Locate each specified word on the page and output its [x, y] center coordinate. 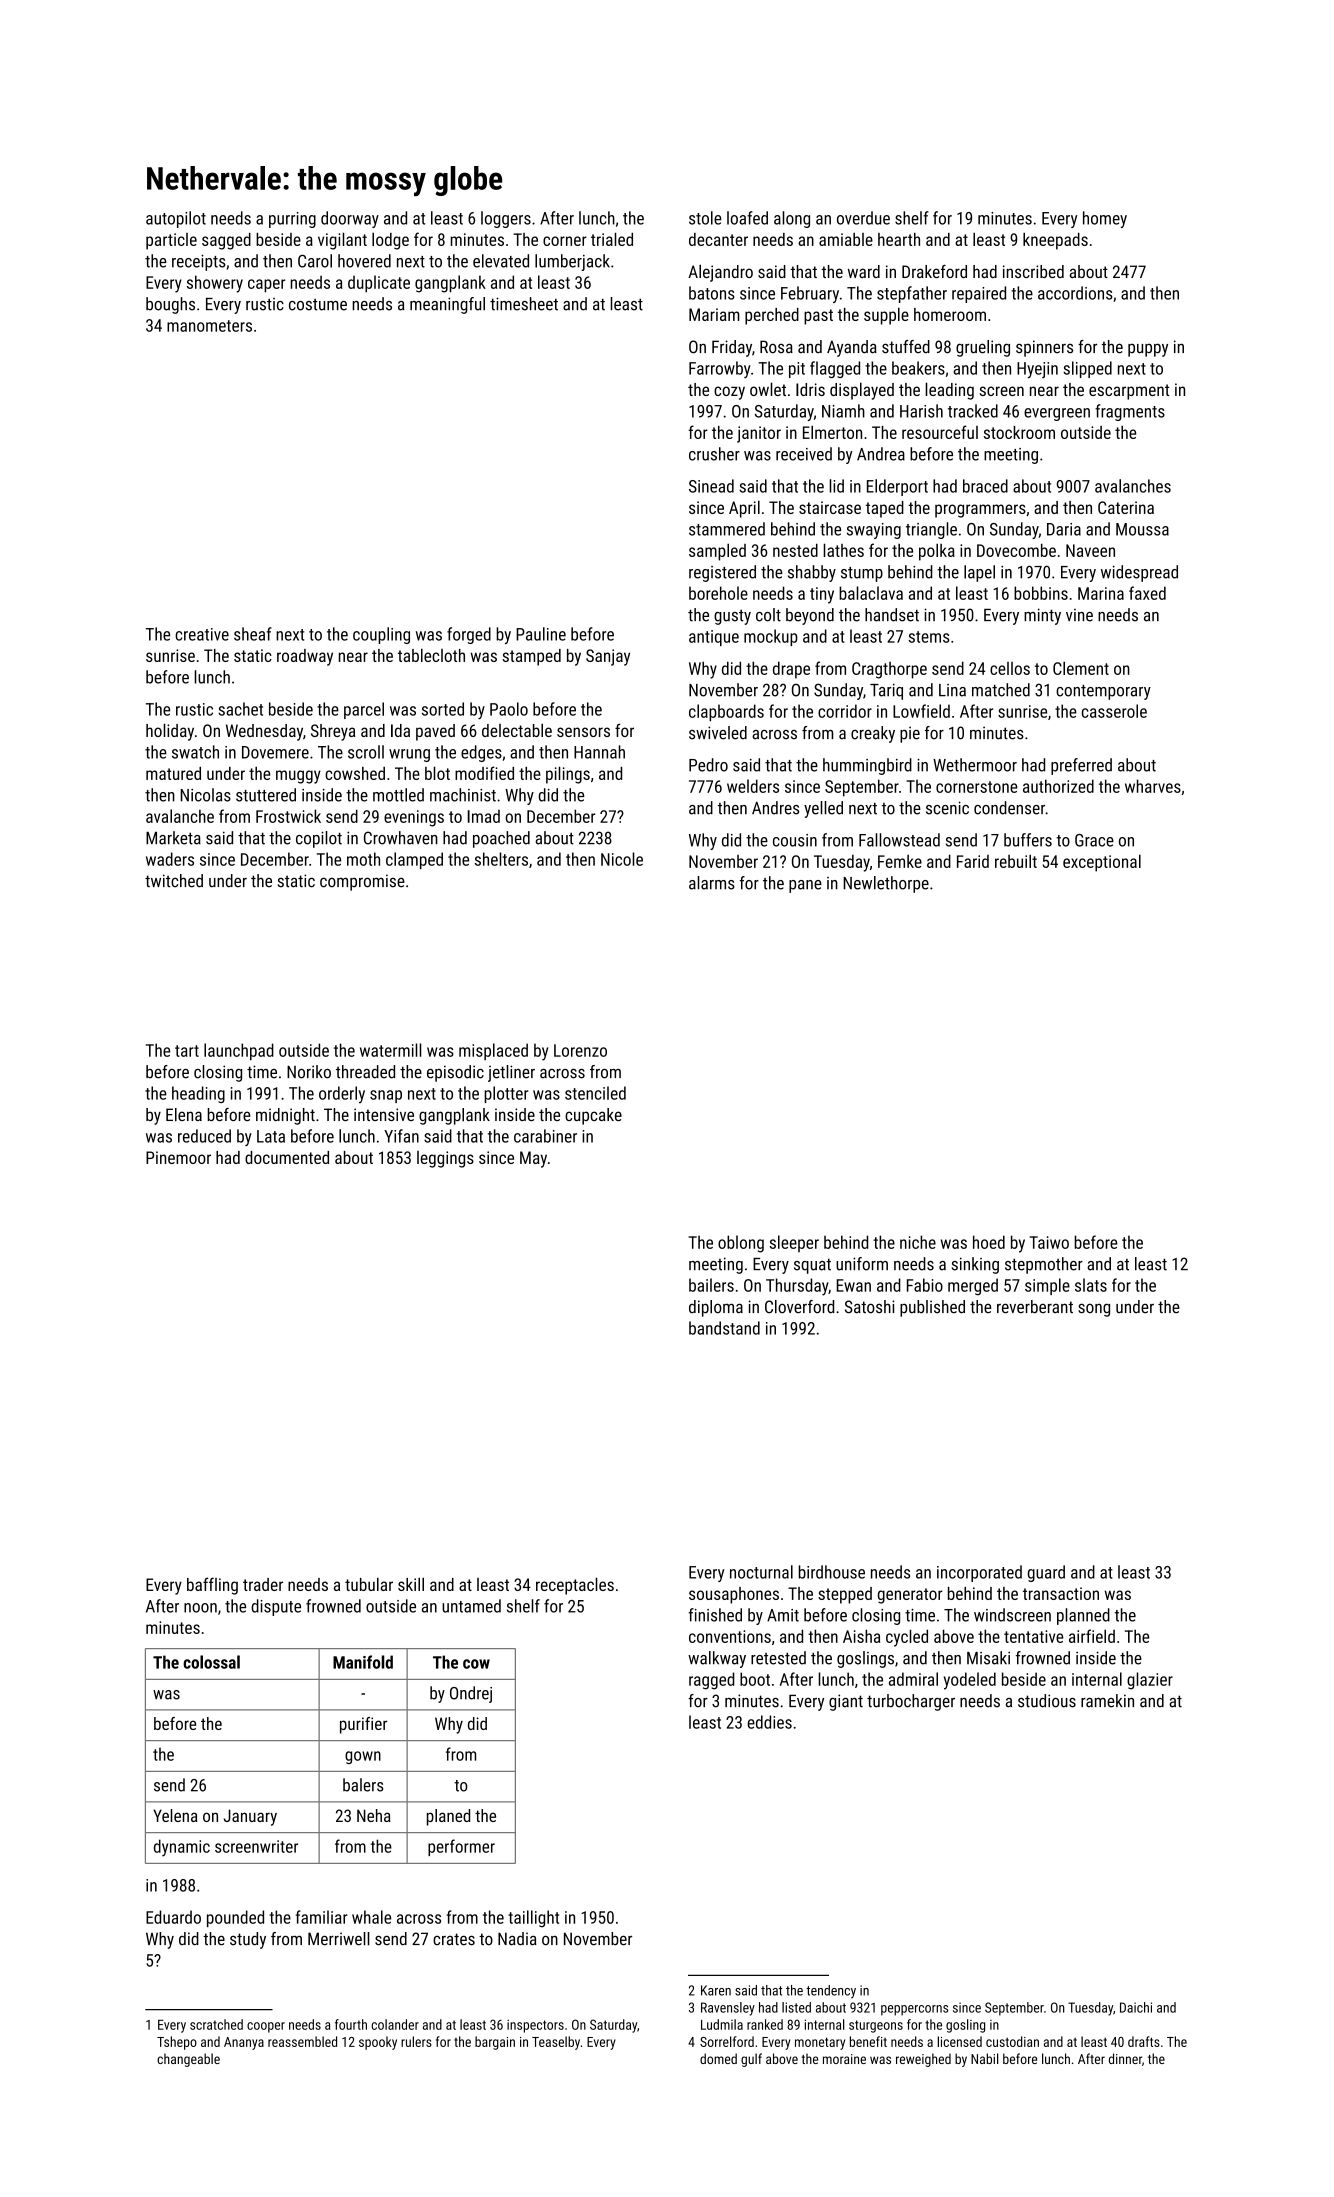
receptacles [575, 1586]
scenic [947, 808]
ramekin [1107, 1701]
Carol [315, 261]
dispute [276, 1607]
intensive [384, 1114]
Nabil [985, 2058]
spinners [1044, 348]
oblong [741, 1244]
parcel [364, 710]
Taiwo [1049, 1242]
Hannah [599, 752]
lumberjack [572, 262]
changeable [188, 2060]
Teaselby [556, 2043]
